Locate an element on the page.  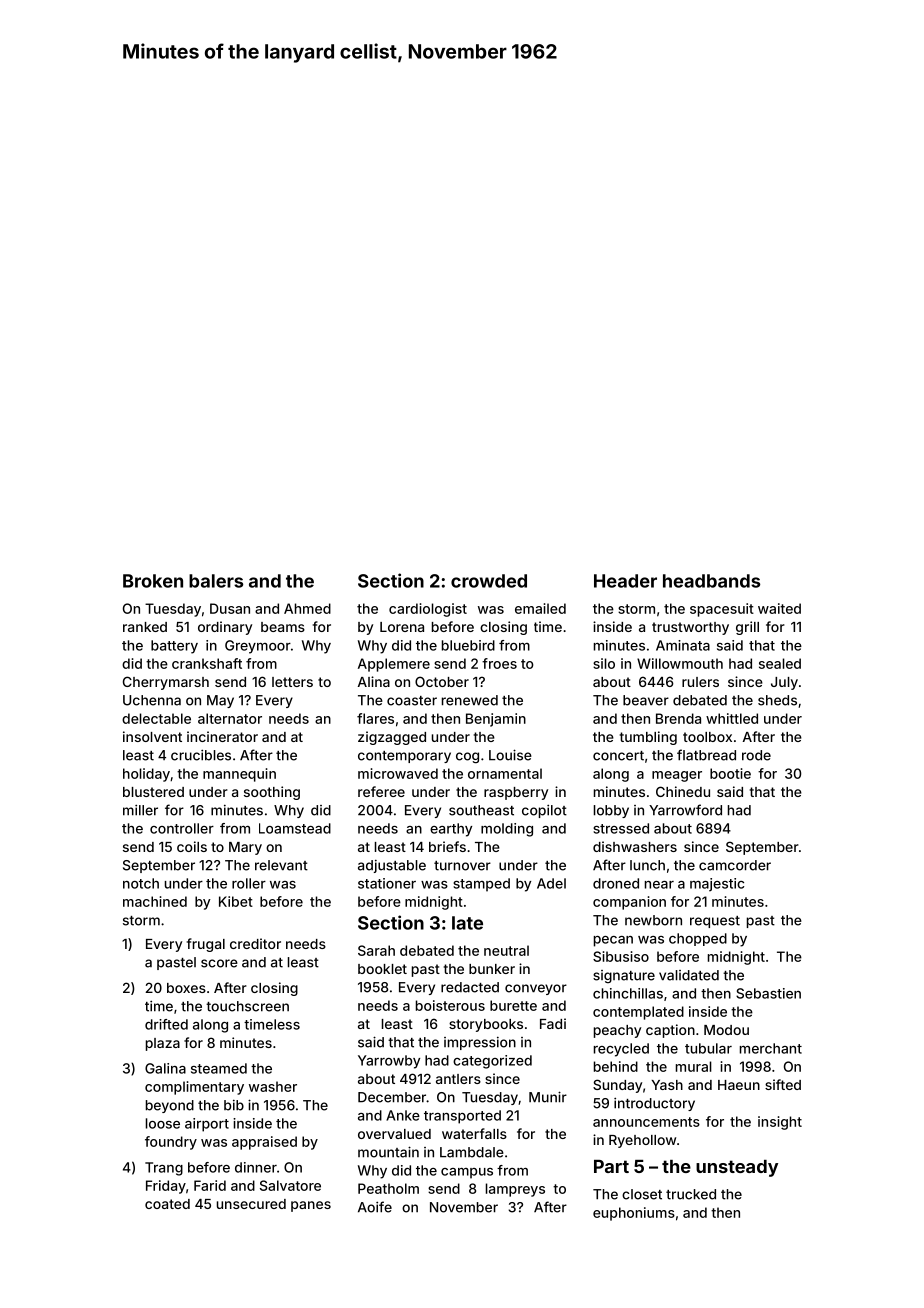
machined is located at coordinates (155, 901).
